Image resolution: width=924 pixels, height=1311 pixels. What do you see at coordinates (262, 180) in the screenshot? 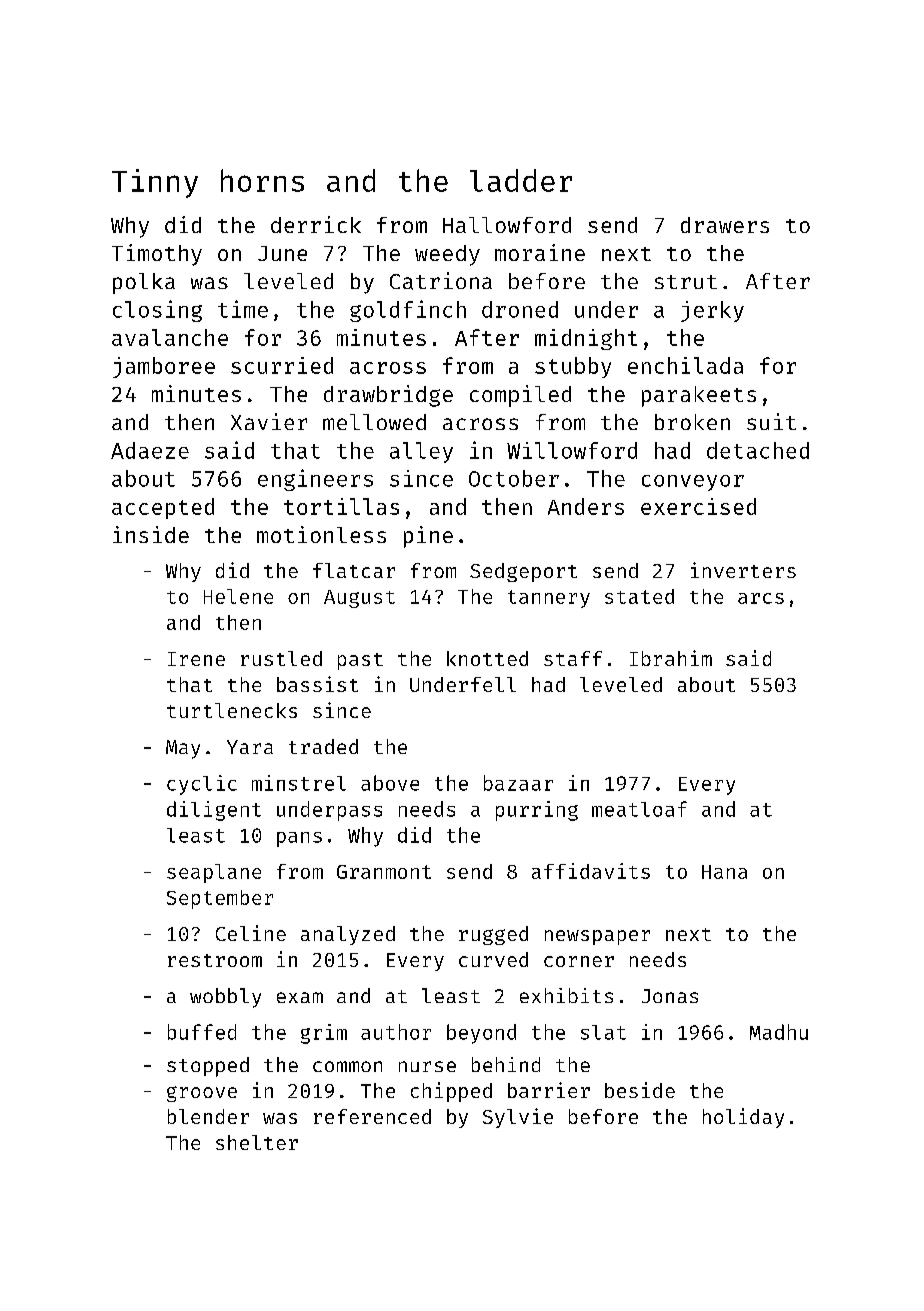
I see `horns` at bounding box center [262, 180].
